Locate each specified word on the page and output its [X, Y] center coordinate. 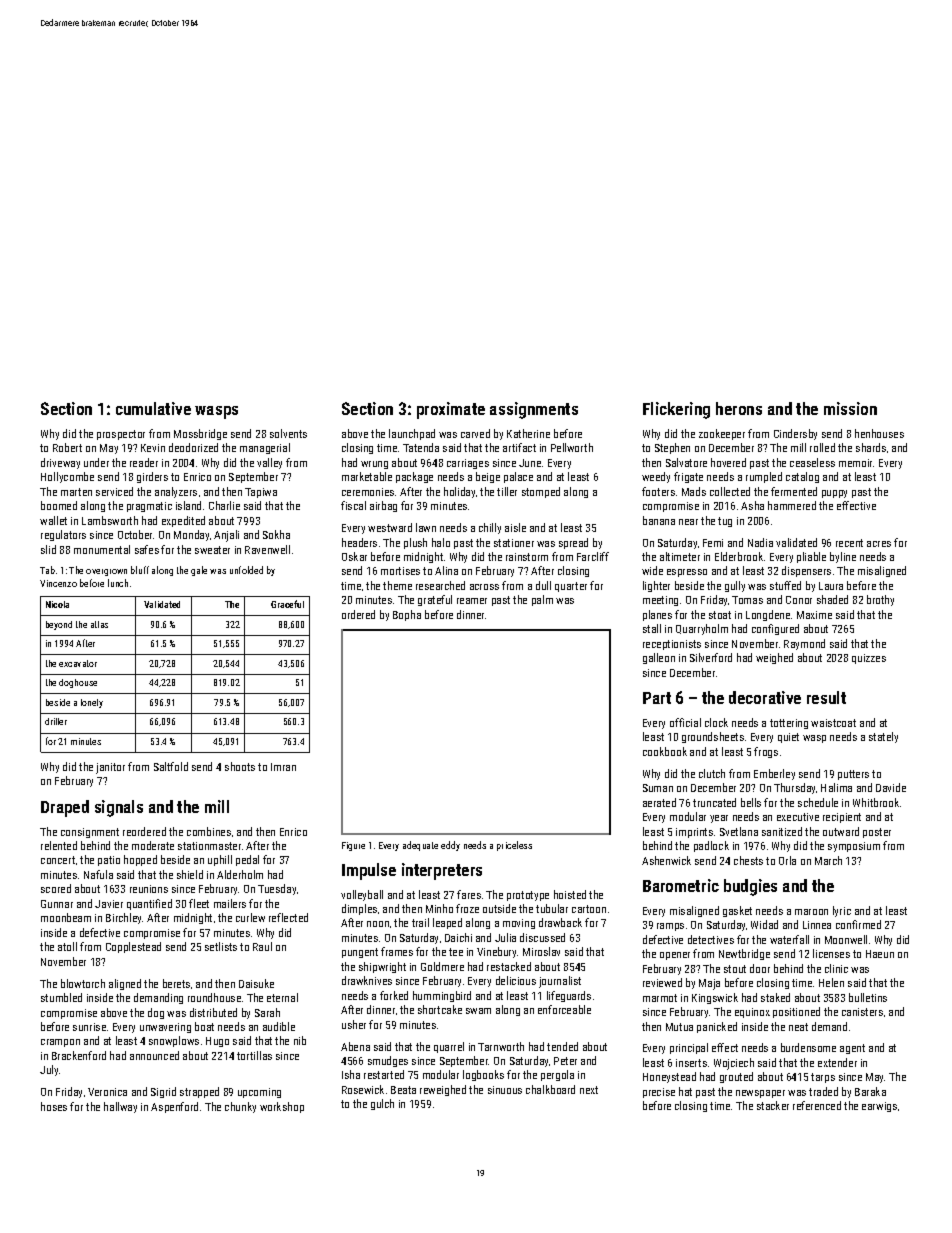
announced [154, 1055]
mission [850, 408]
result [826, 697]
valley [269, 463]
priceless [514, 846]
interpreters [442, 871]
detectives [711, 939]
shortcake [440, 1009]
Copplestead [133, 947]
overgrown [106, 572]
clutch [712, 773]
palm [542, 600]
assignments [534, 410]
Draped [65, 808]
